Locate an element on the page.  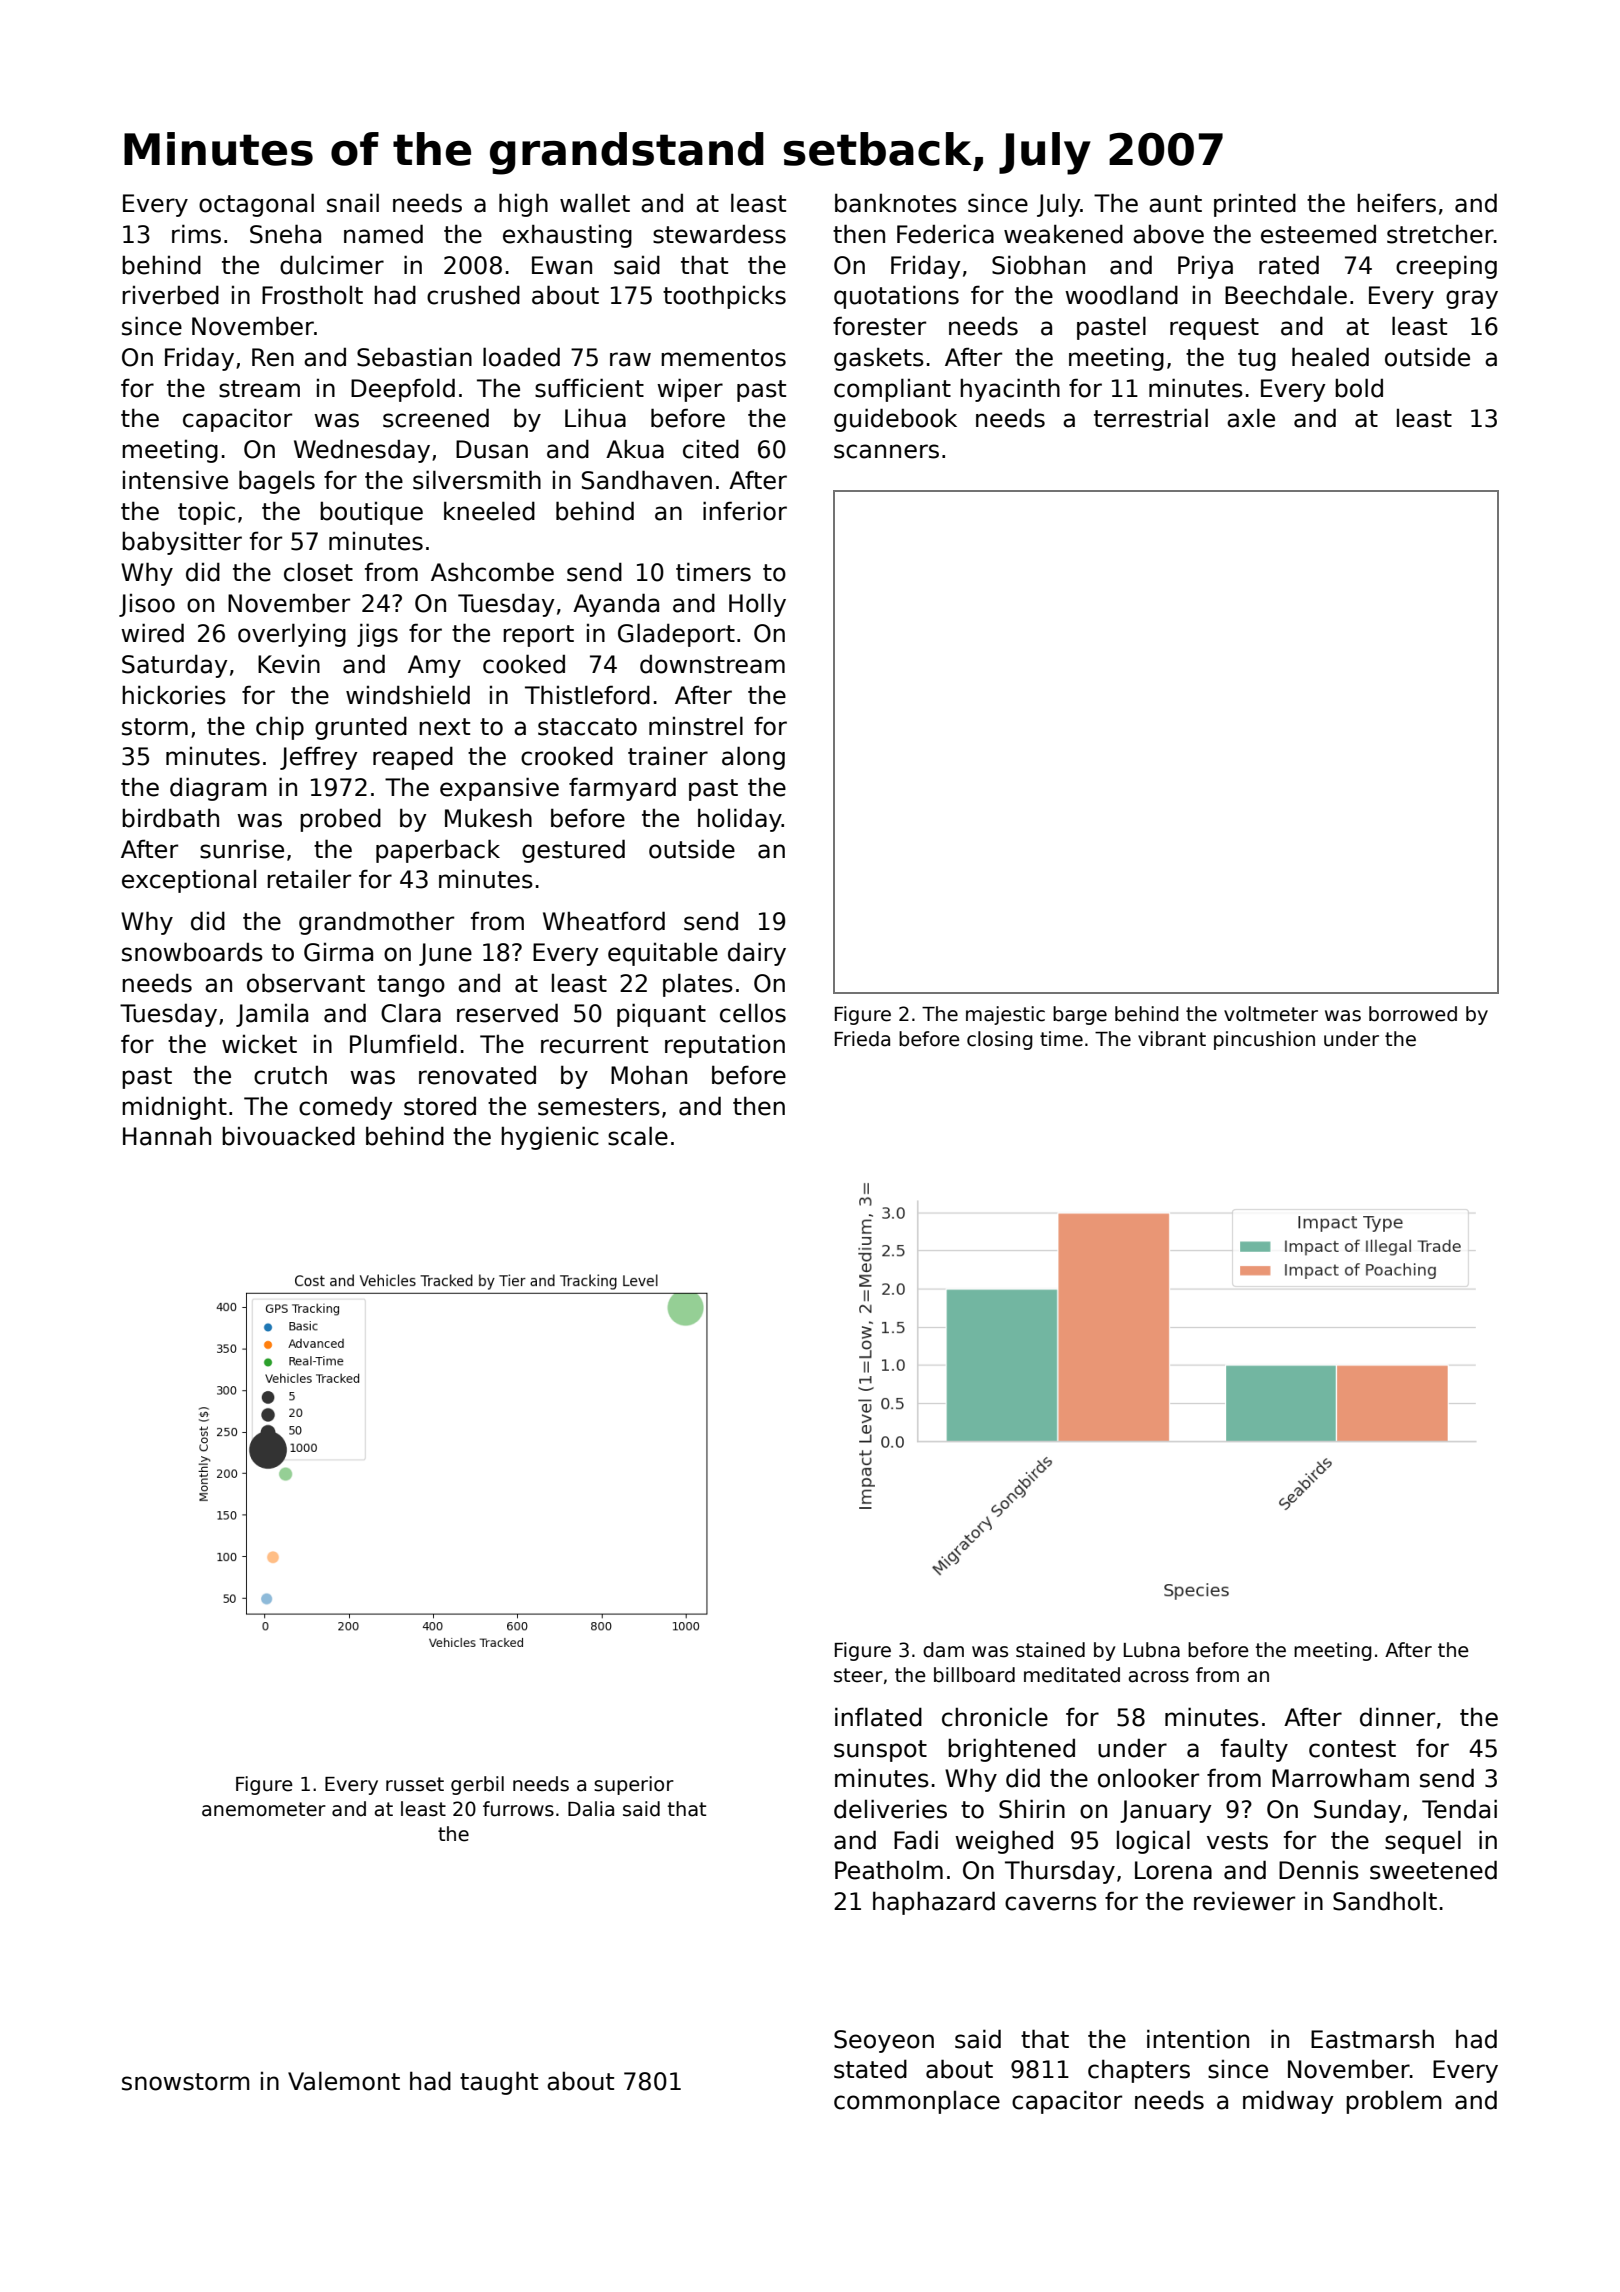
Jamila is located at coordinates (272, 1015).
